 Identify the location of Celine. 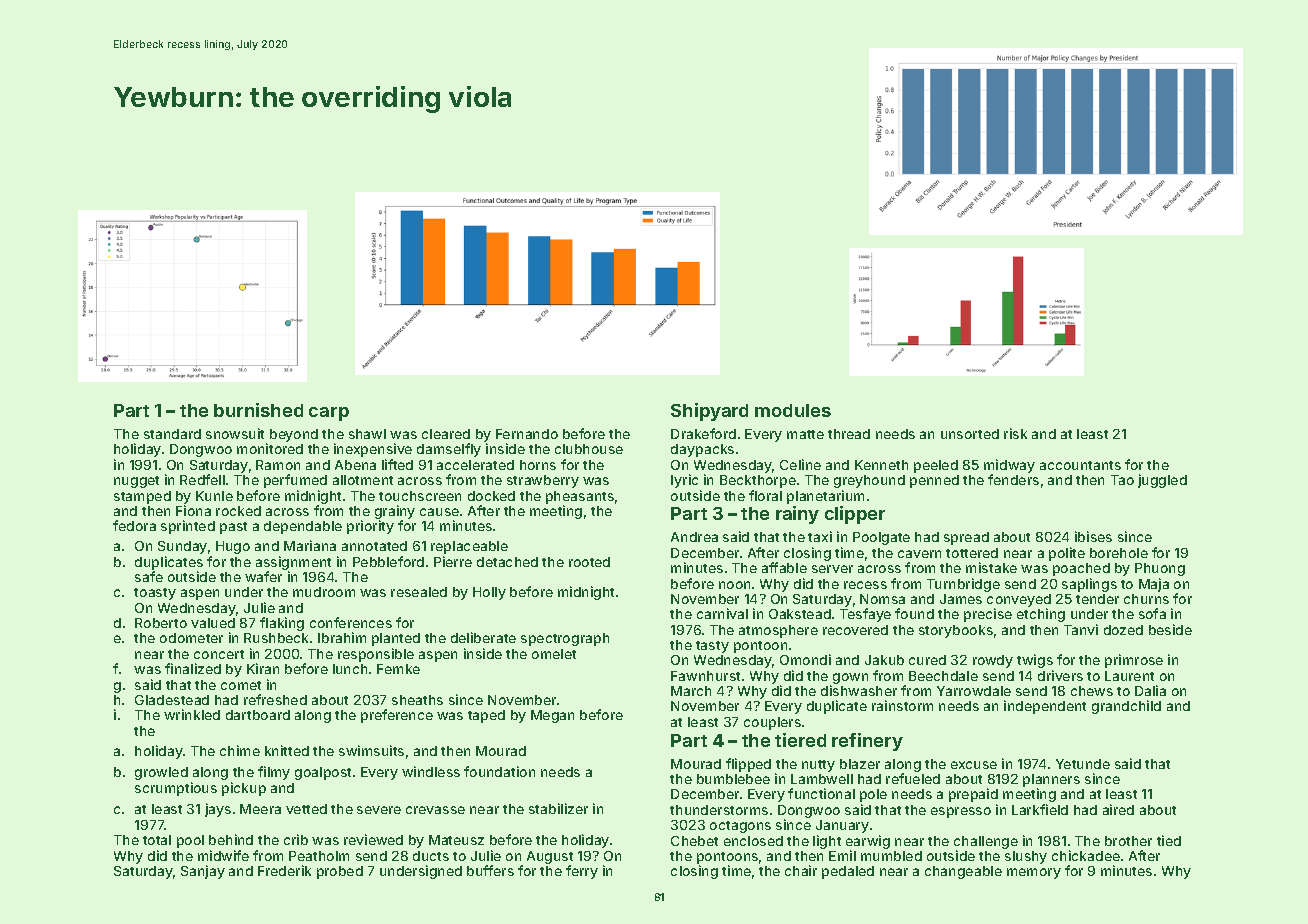
(800, 464).
